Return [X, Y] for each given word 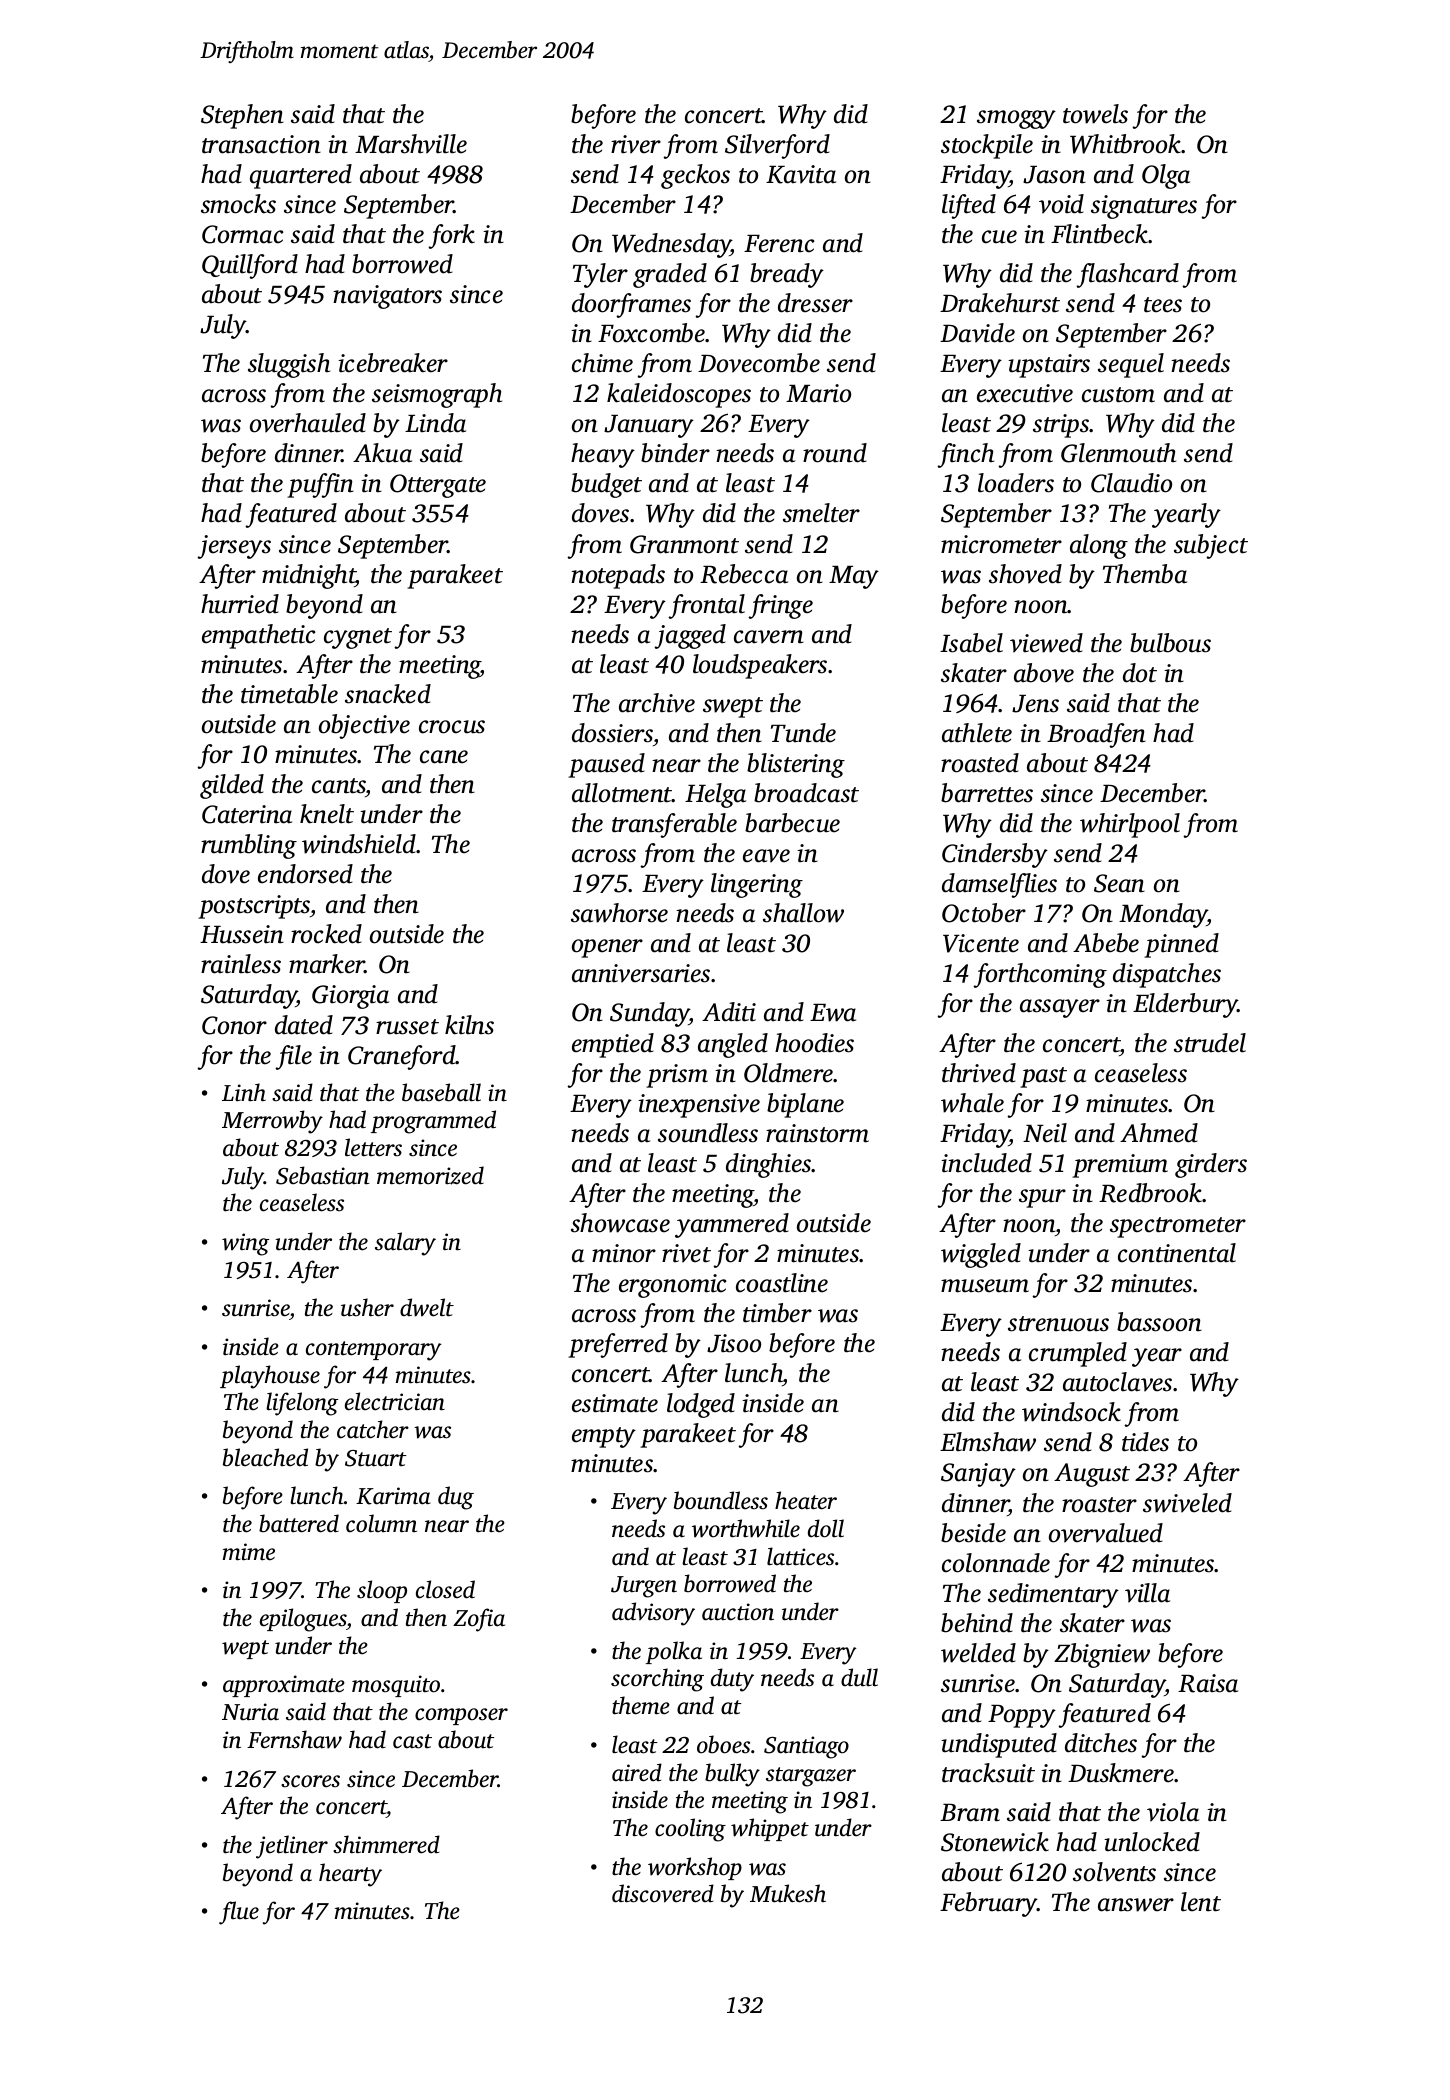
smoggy [1016, 119]
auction [738, 1612]
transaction [261, 144]
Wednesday [671, 245]
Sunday [650, 1014]
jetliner [292, 1847]
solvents [1114, 1872]
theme [641, 1705]
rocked [326, 934]
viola [1173, 1812]
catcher [373, 1429]
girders [1211, 1165]
